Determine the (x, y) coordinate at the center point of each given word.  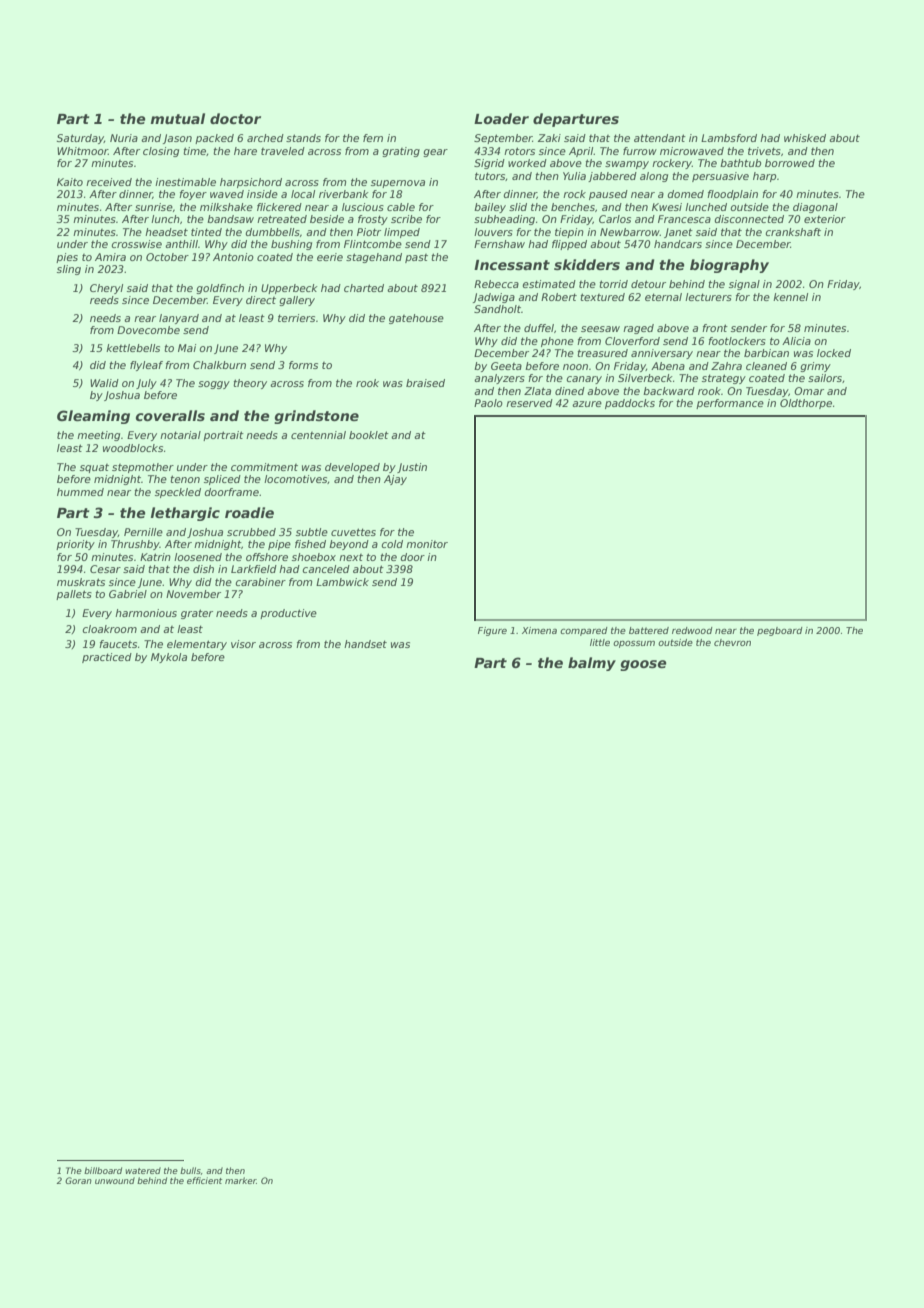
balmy (592, 664)
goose (643, 665)
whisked (805, 138)
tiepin (569, 233)
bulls (190, 1170)
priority (75, 545)
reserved (529, 403)
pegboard (780, 631)
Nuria (124, 138)
